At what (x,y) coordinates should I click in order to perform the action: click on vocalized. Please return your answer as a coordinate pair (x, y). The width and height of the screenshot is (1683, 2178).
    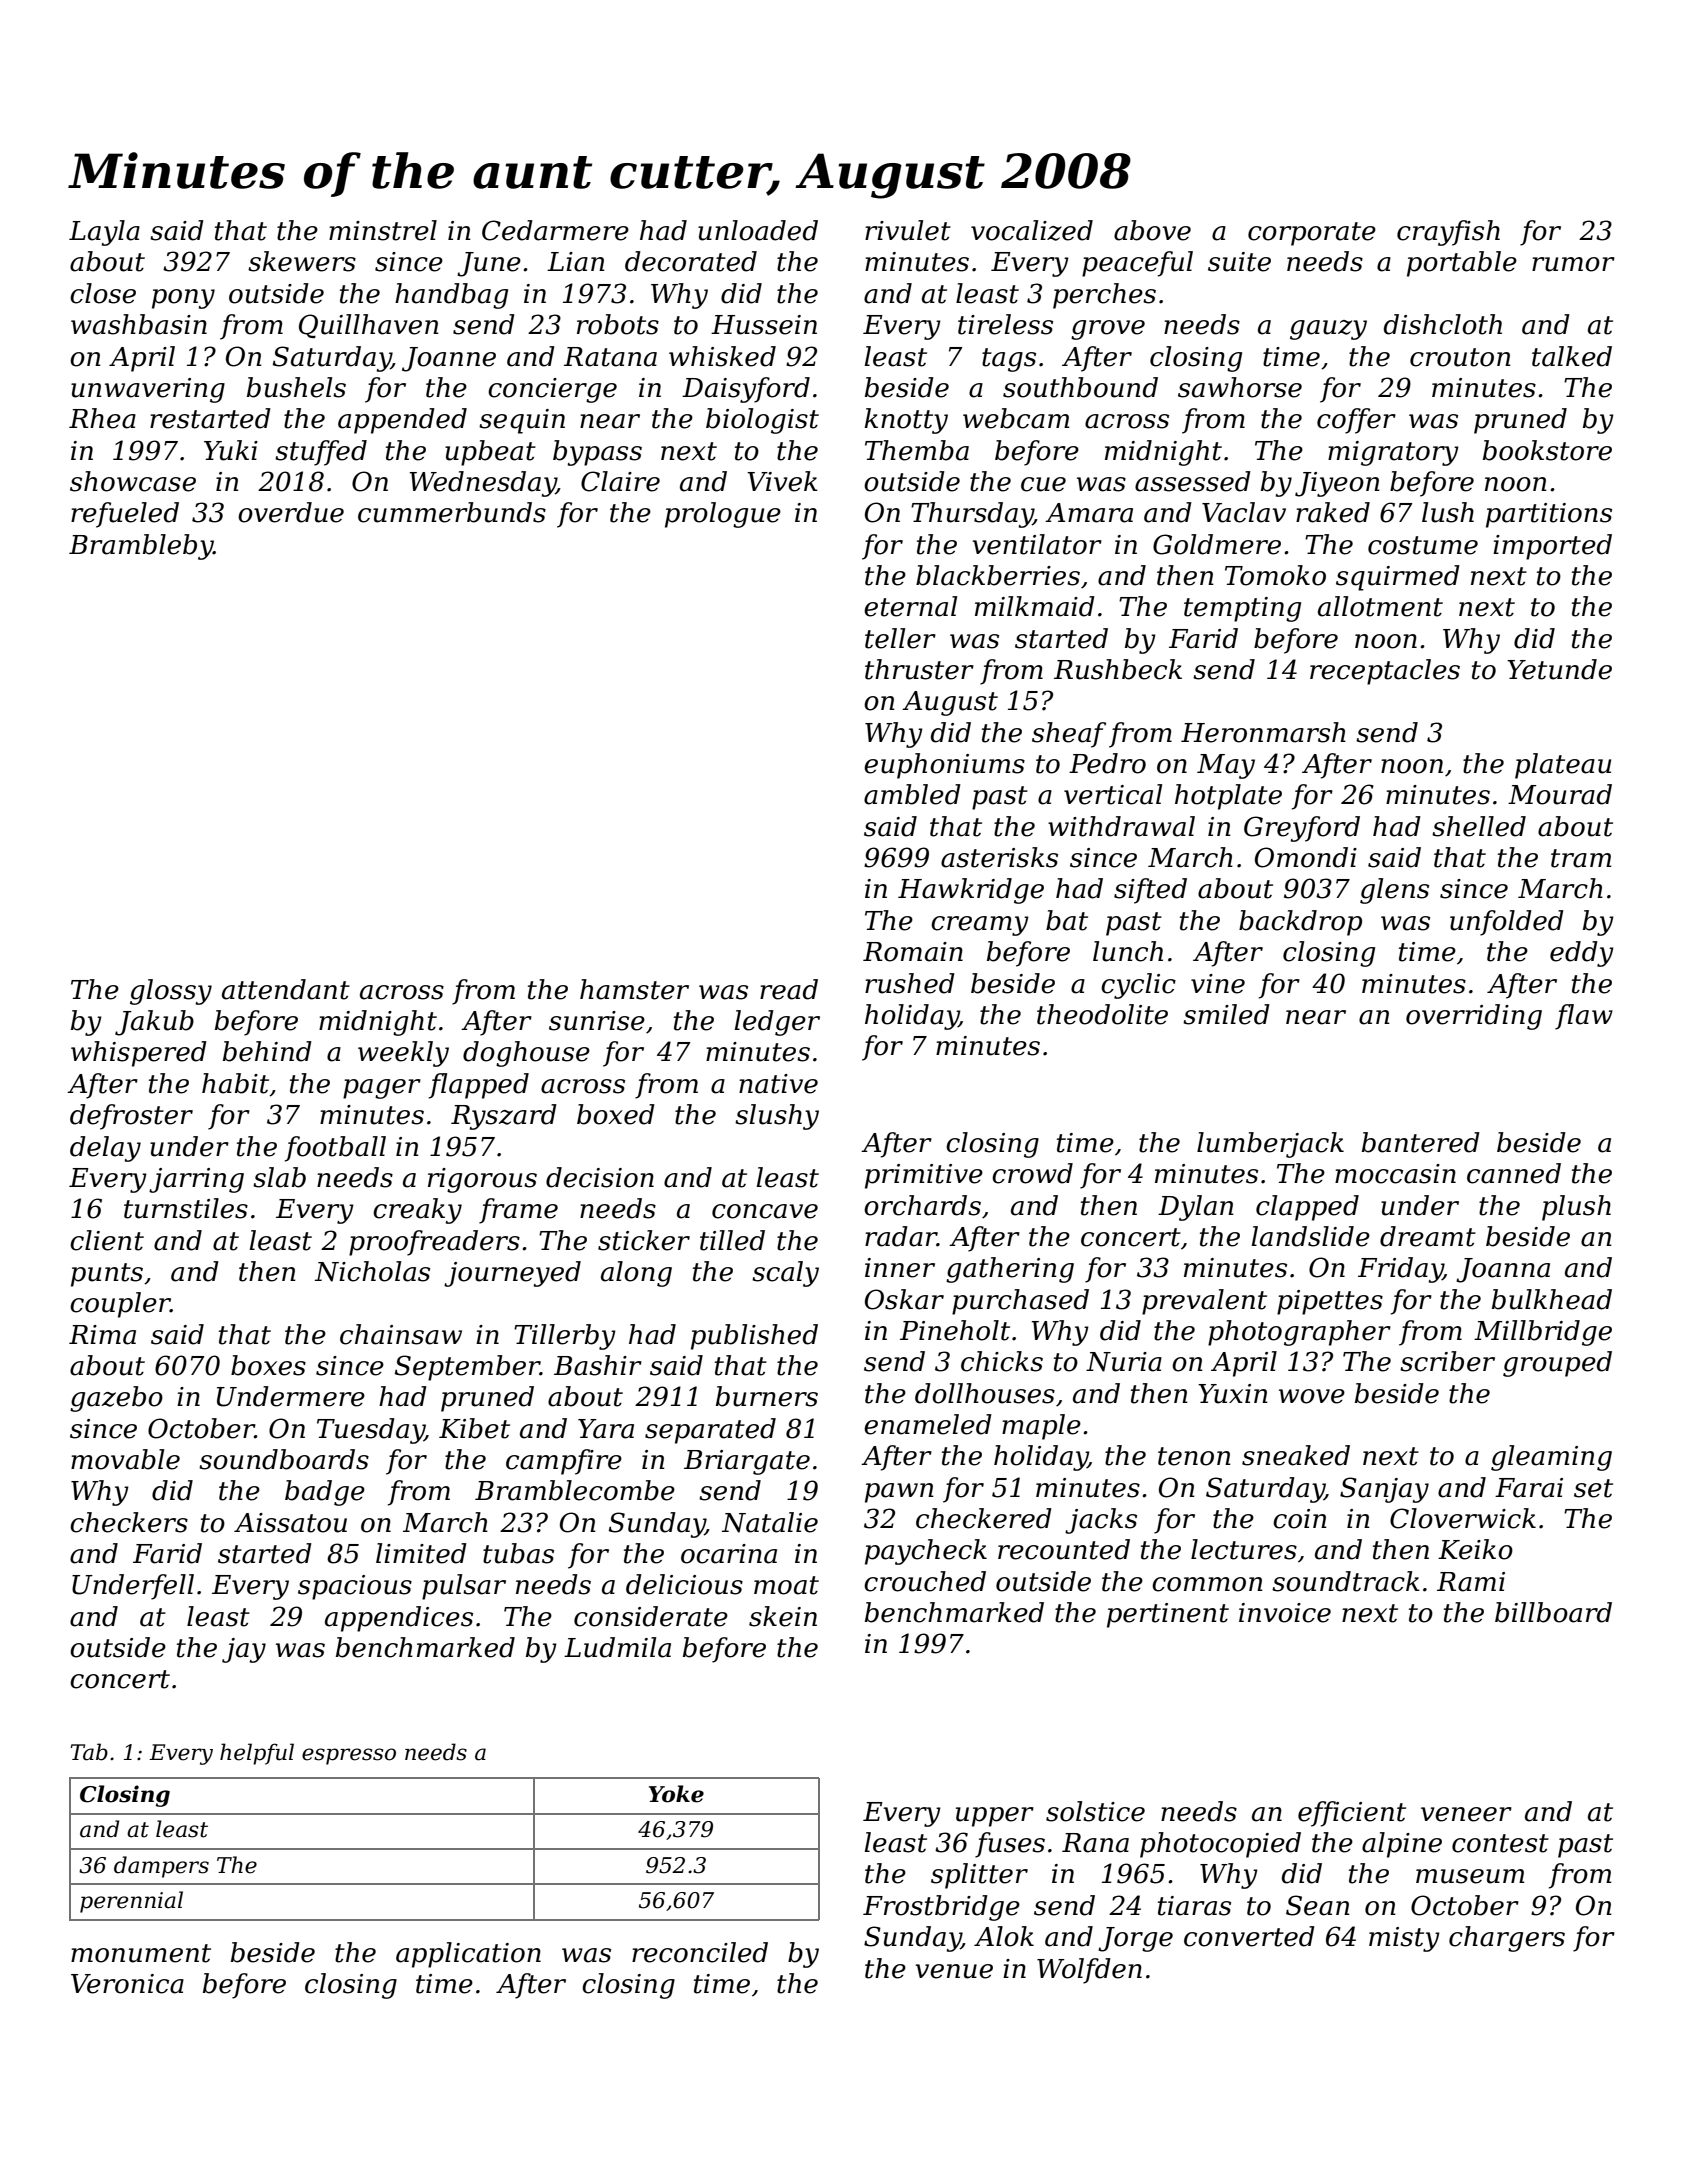
    Looking at the image, I should click on (1032, 230).
